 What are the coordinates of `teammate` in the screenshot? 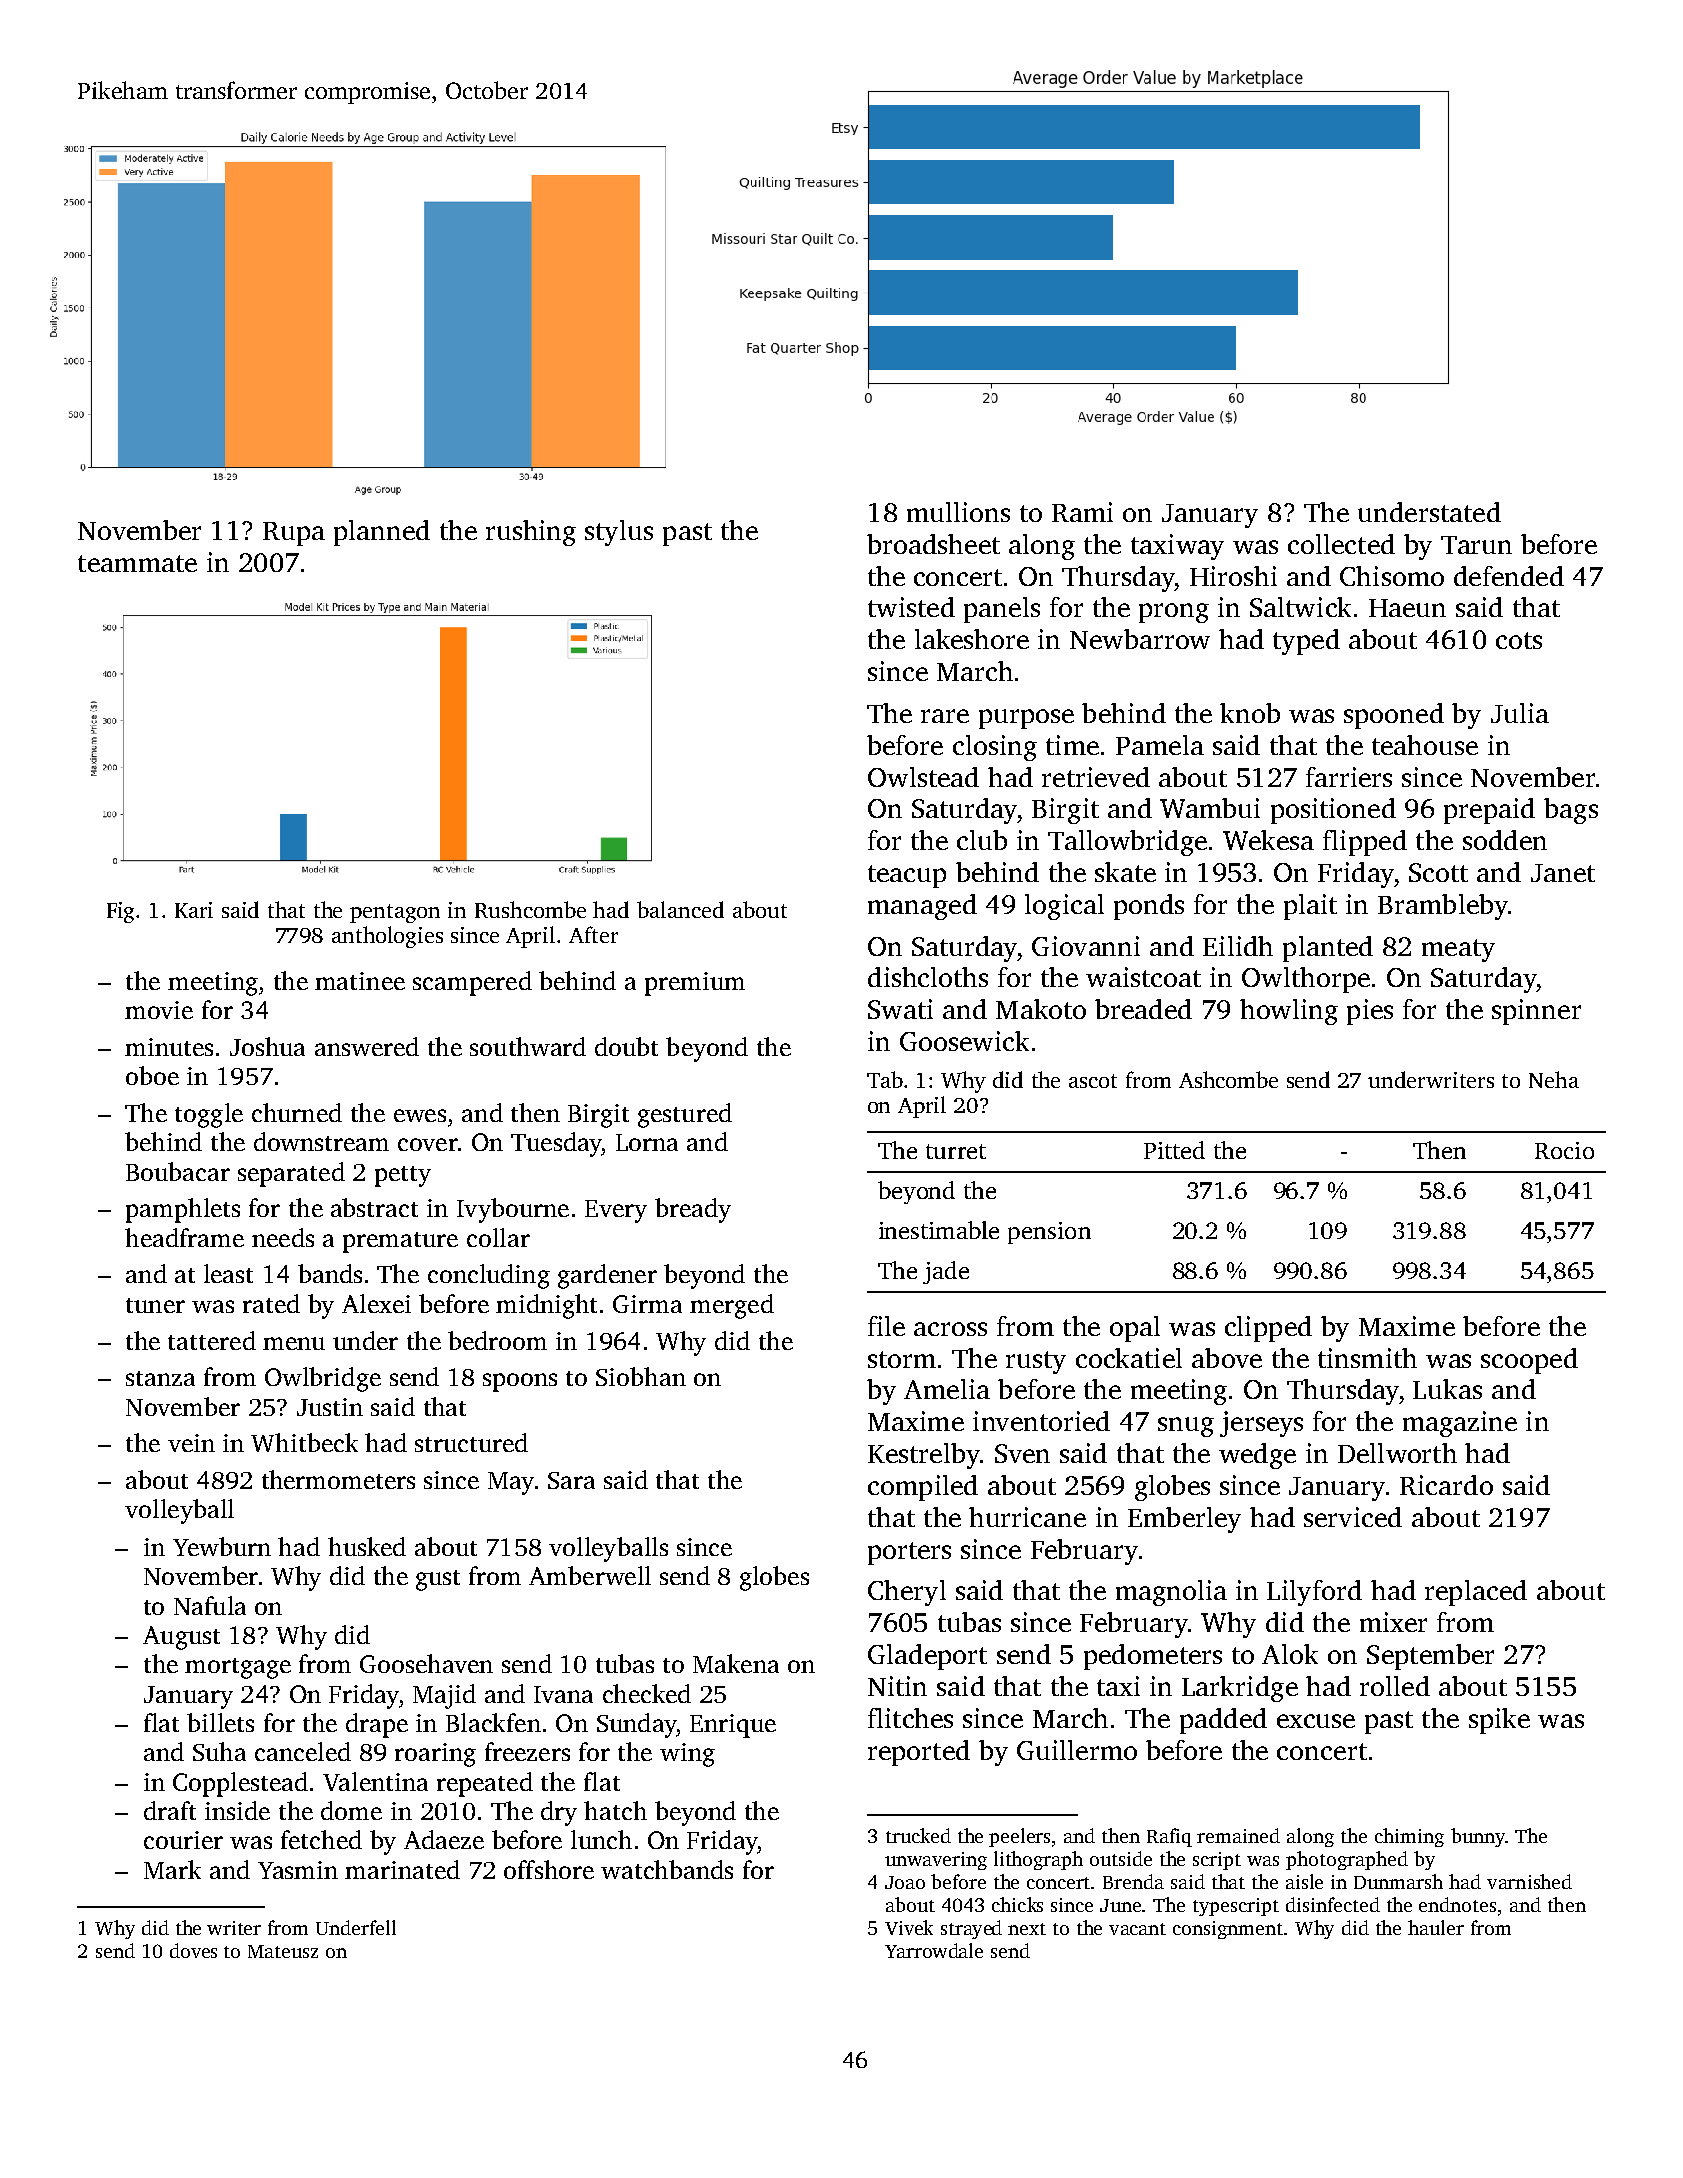 It's located at (137, 563).
